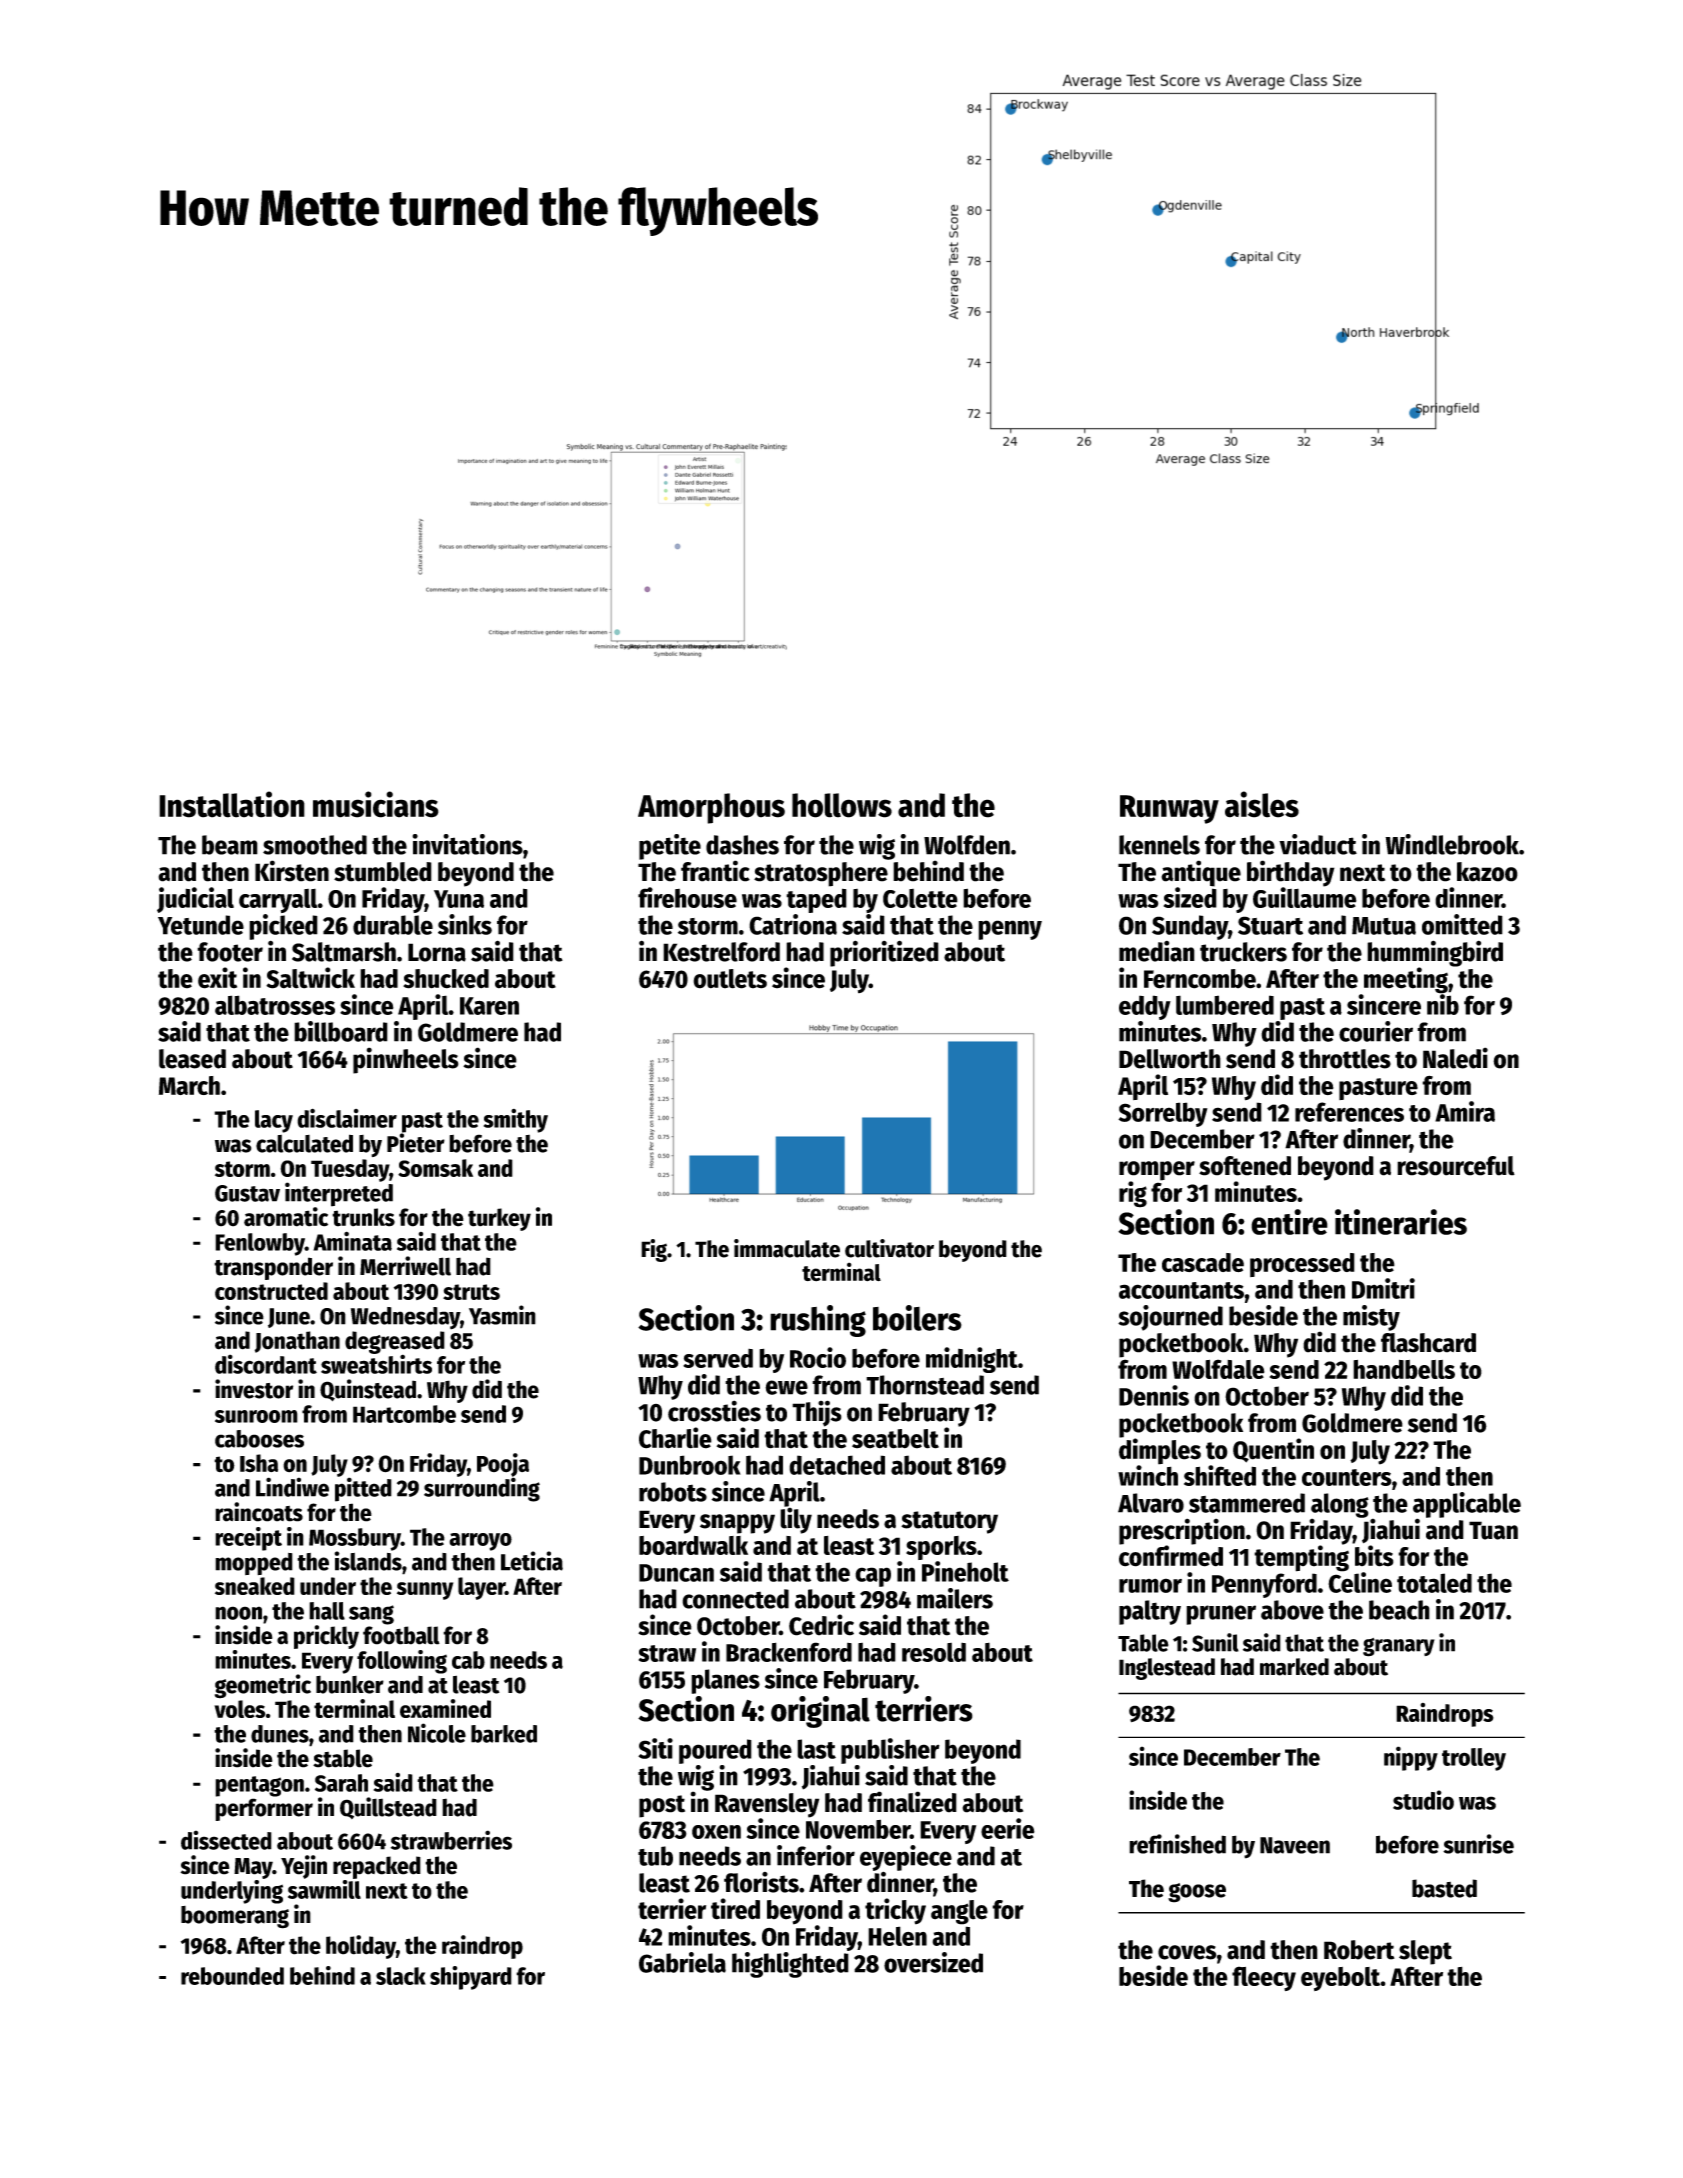 The image size is (1683, 2178). I want to click on accountants, so click(1181, 1290).
